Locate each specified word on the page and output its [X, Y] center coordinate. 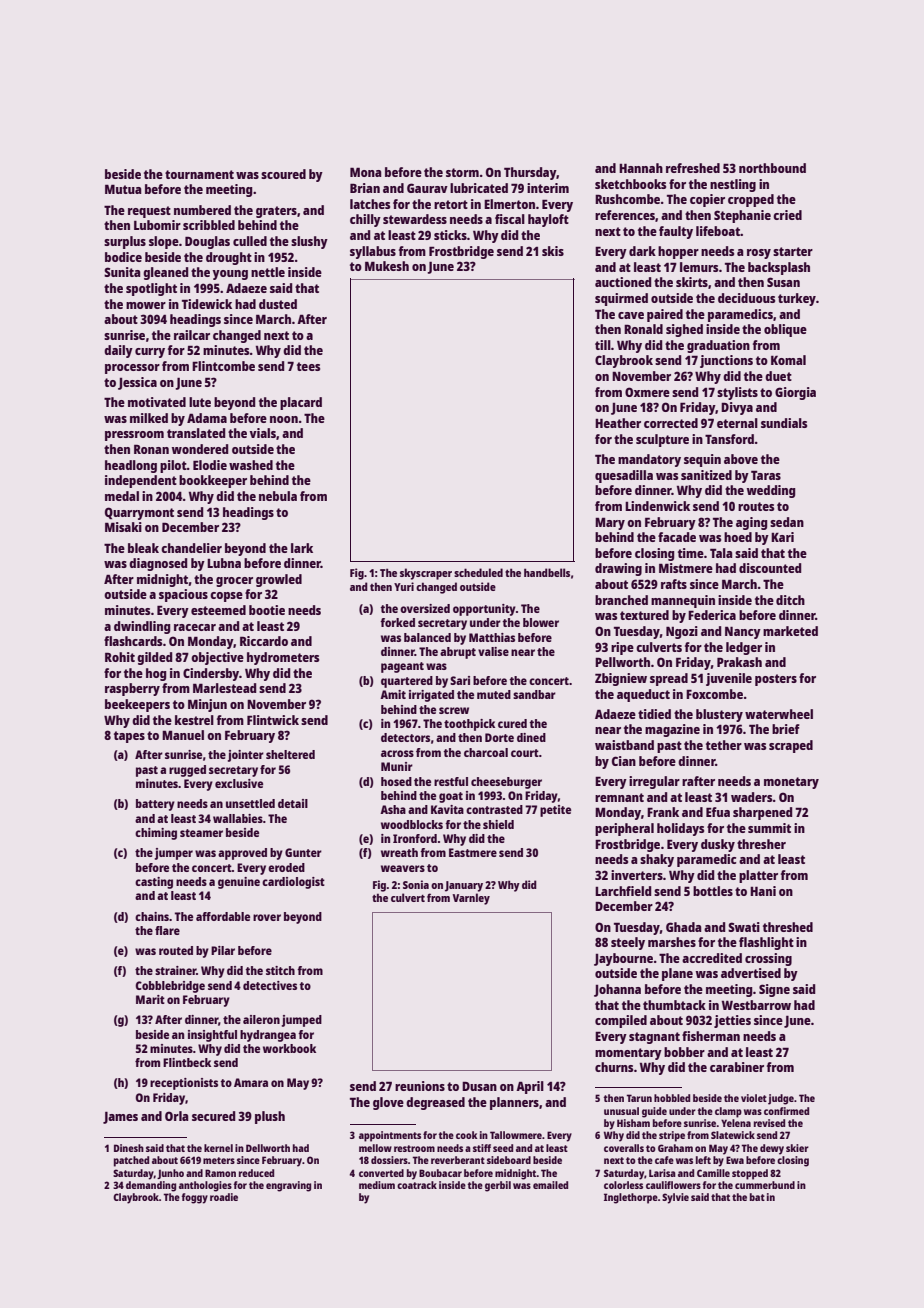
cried [787, 215]
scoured [283, 174]
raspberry [132, 689]
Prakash [739, 662]
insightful [212, 1036]
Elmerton [509, 204]
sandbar [534, 694]
